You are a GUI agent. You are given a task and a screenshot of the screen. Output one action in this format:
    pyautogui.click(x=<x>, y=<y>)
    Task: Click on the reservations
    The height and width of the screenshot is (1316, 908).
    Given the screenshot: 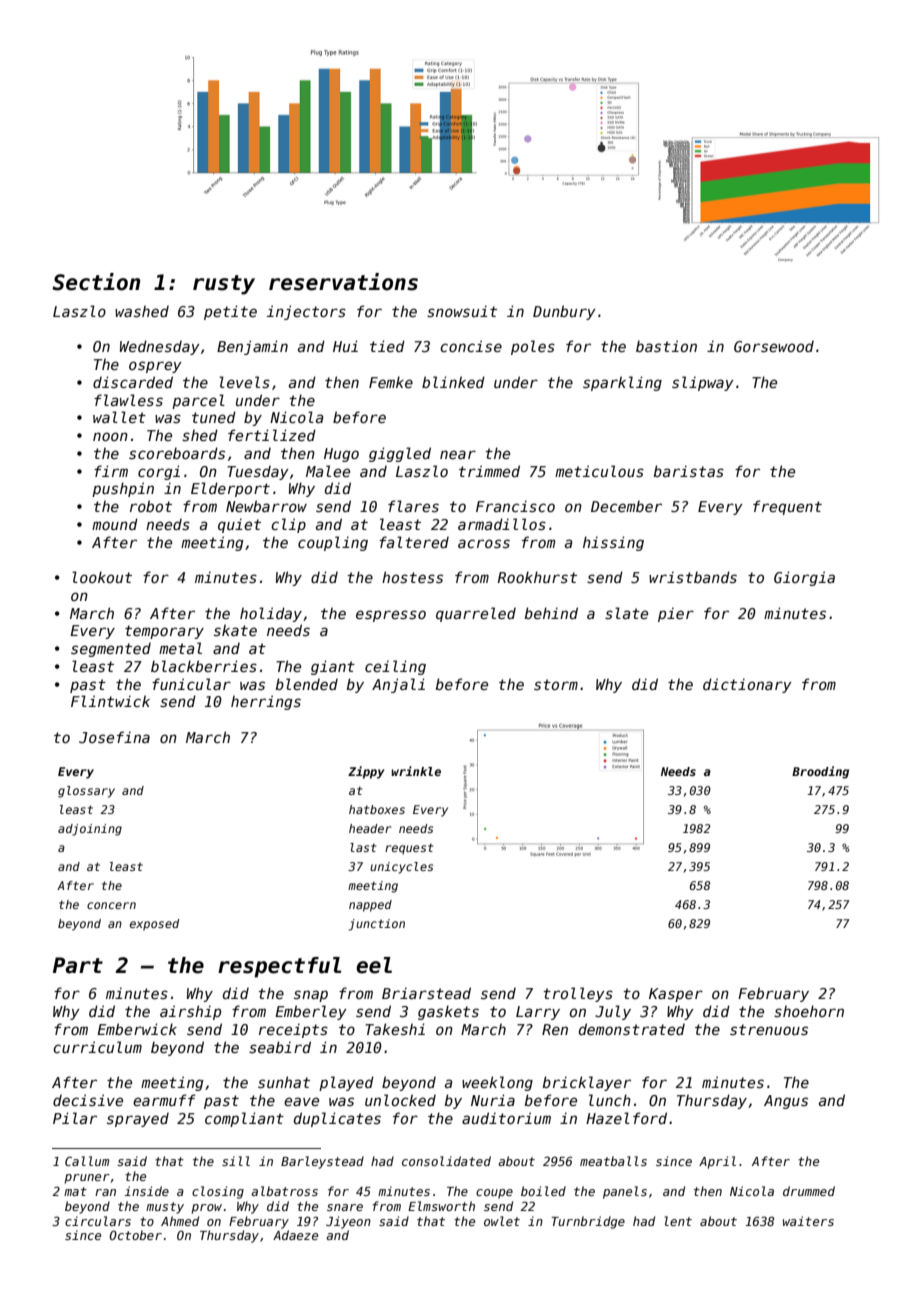 What is the action you would take?
    pyautogui.click(x=343, y=282)
